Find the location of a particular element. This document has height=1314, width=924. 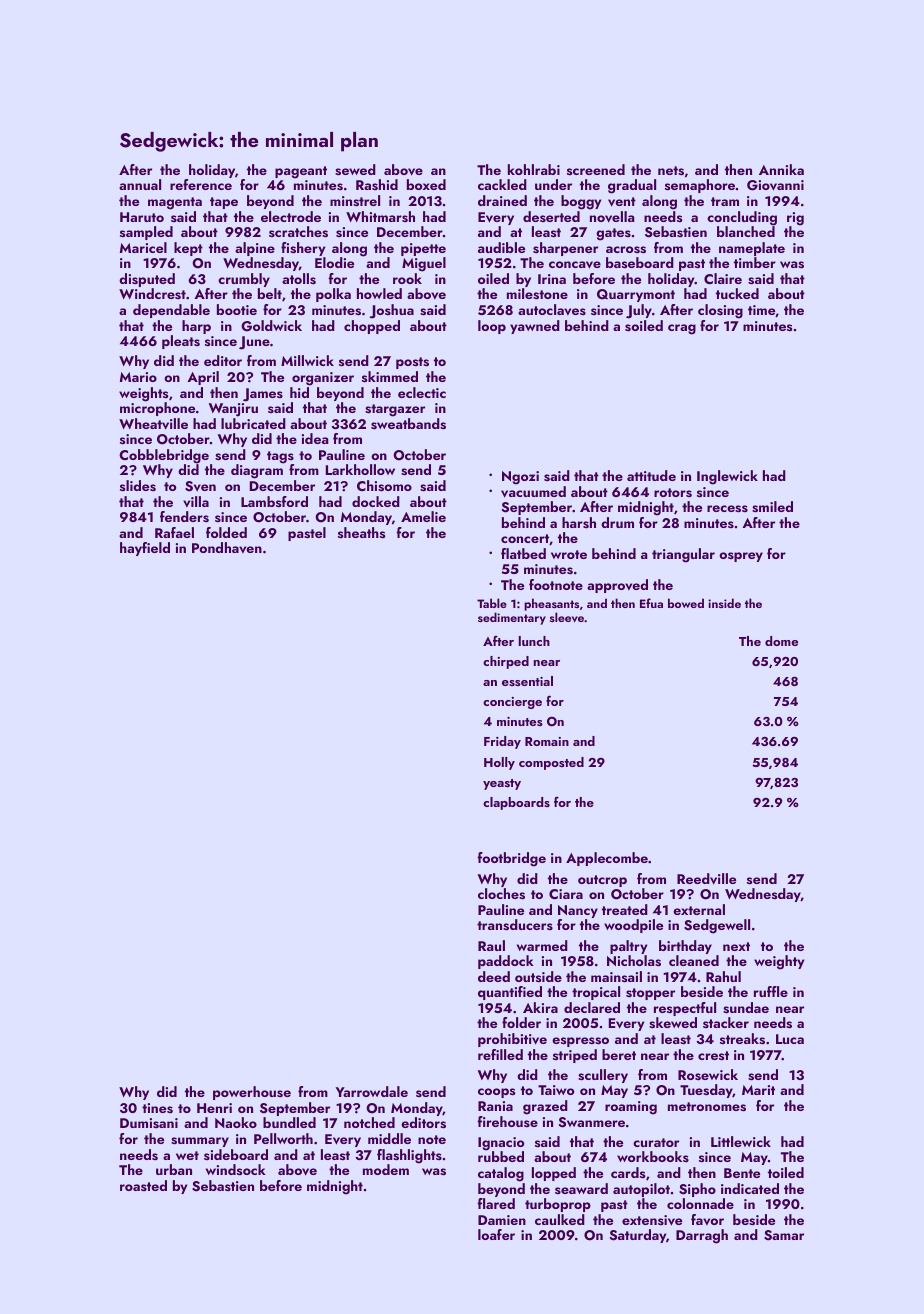

tines is located at coordinates (157, 1108).
